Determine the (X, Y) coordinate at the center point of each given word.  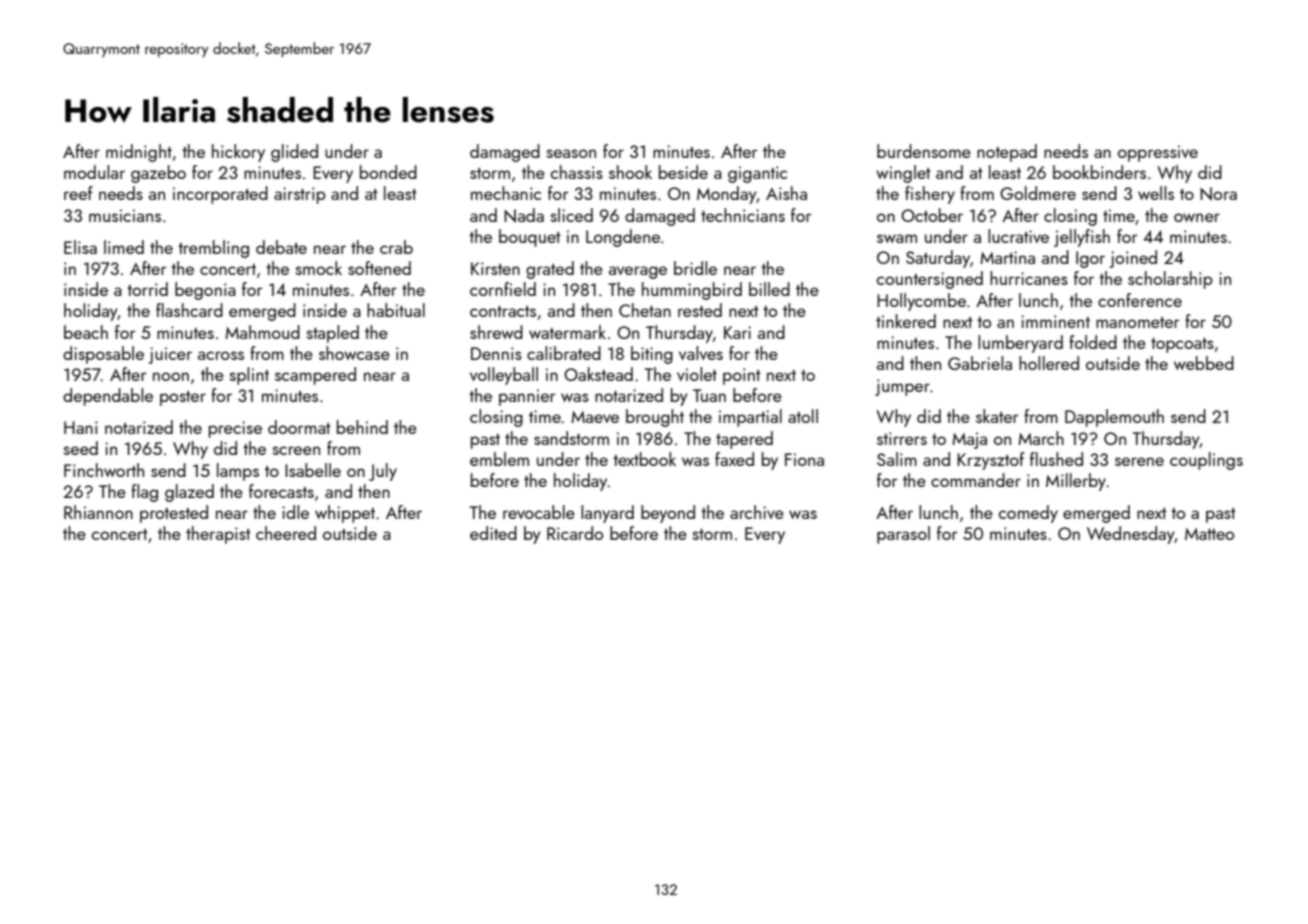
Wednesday (1131, 535)
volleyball (504, 376)
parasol (903, 535)
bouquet (530, 238)
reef (78, 193)
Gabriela (980, 363)
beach (86, 332)
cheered (286, 533)
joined (1133, 259)
